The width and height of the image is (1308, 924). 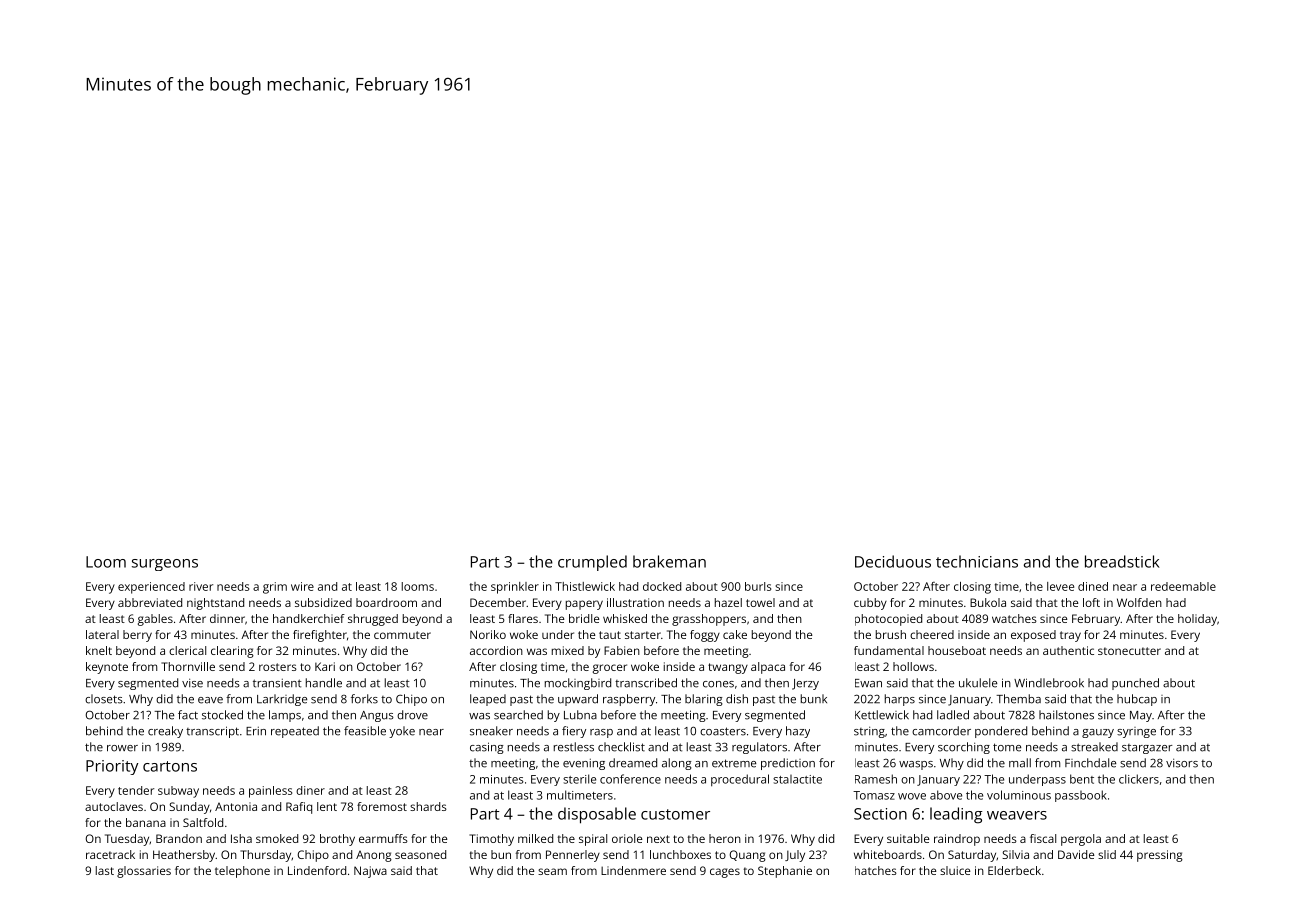 What do you see at coordinates (165, 565) in the image?
I see `surgeons` at bounding box center [165, 565].
